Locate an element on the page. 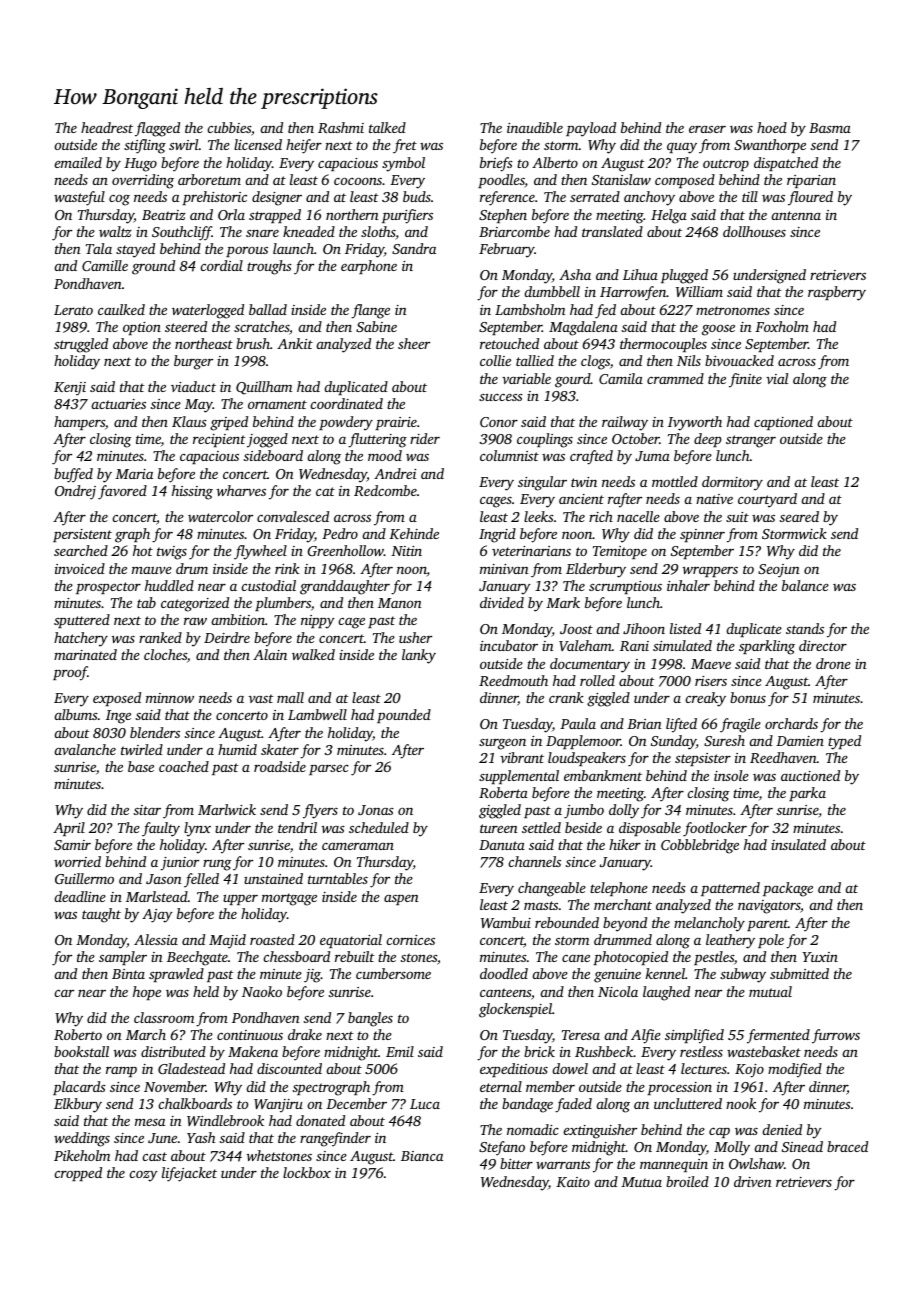 This image has height=1308, width=924. scheduled is located at coordinates (379, 827).
